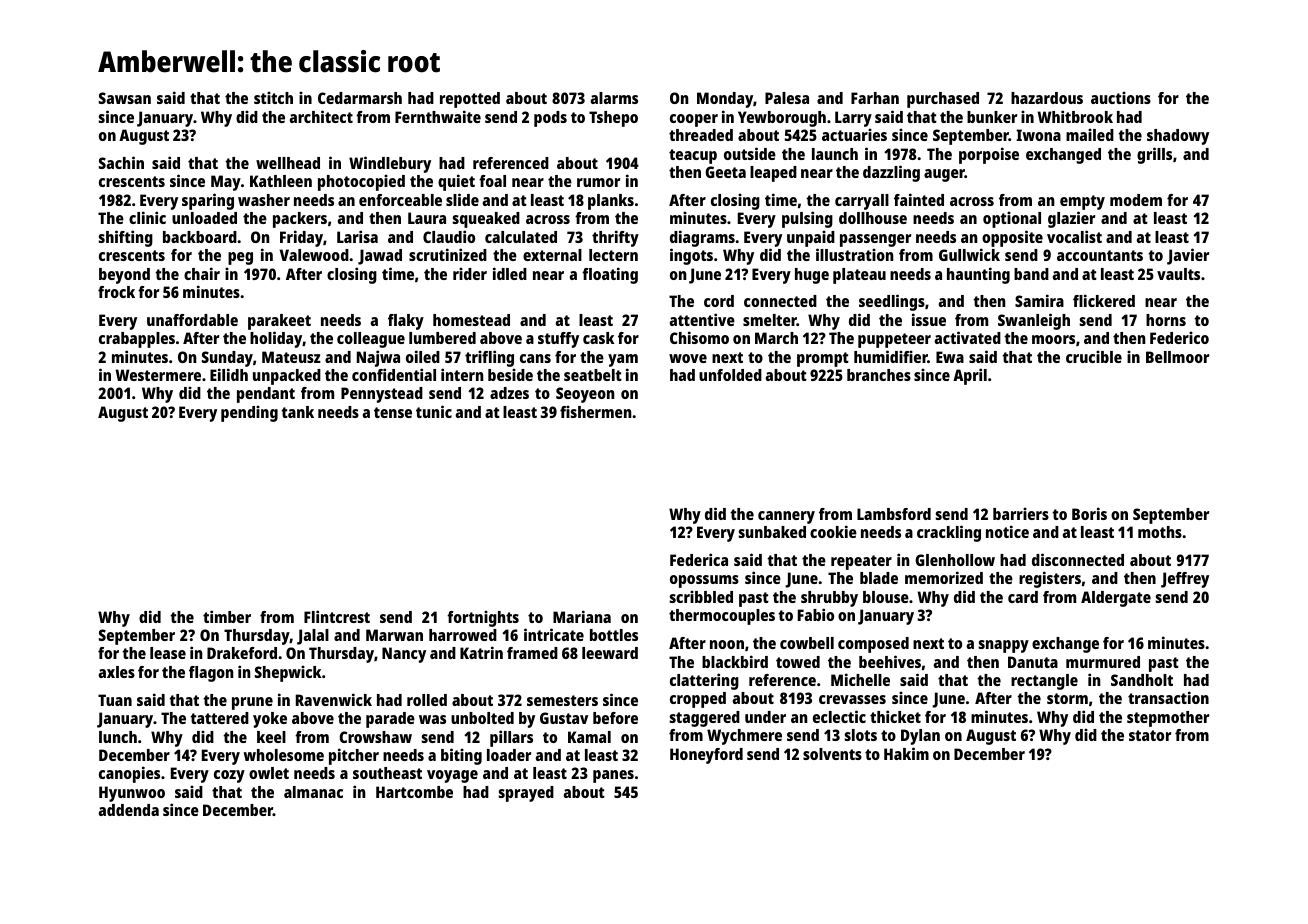 This image has height=924, width=1308. Describe the element at coordinates (1166, 320) in the image. I see `horns` at that location.
